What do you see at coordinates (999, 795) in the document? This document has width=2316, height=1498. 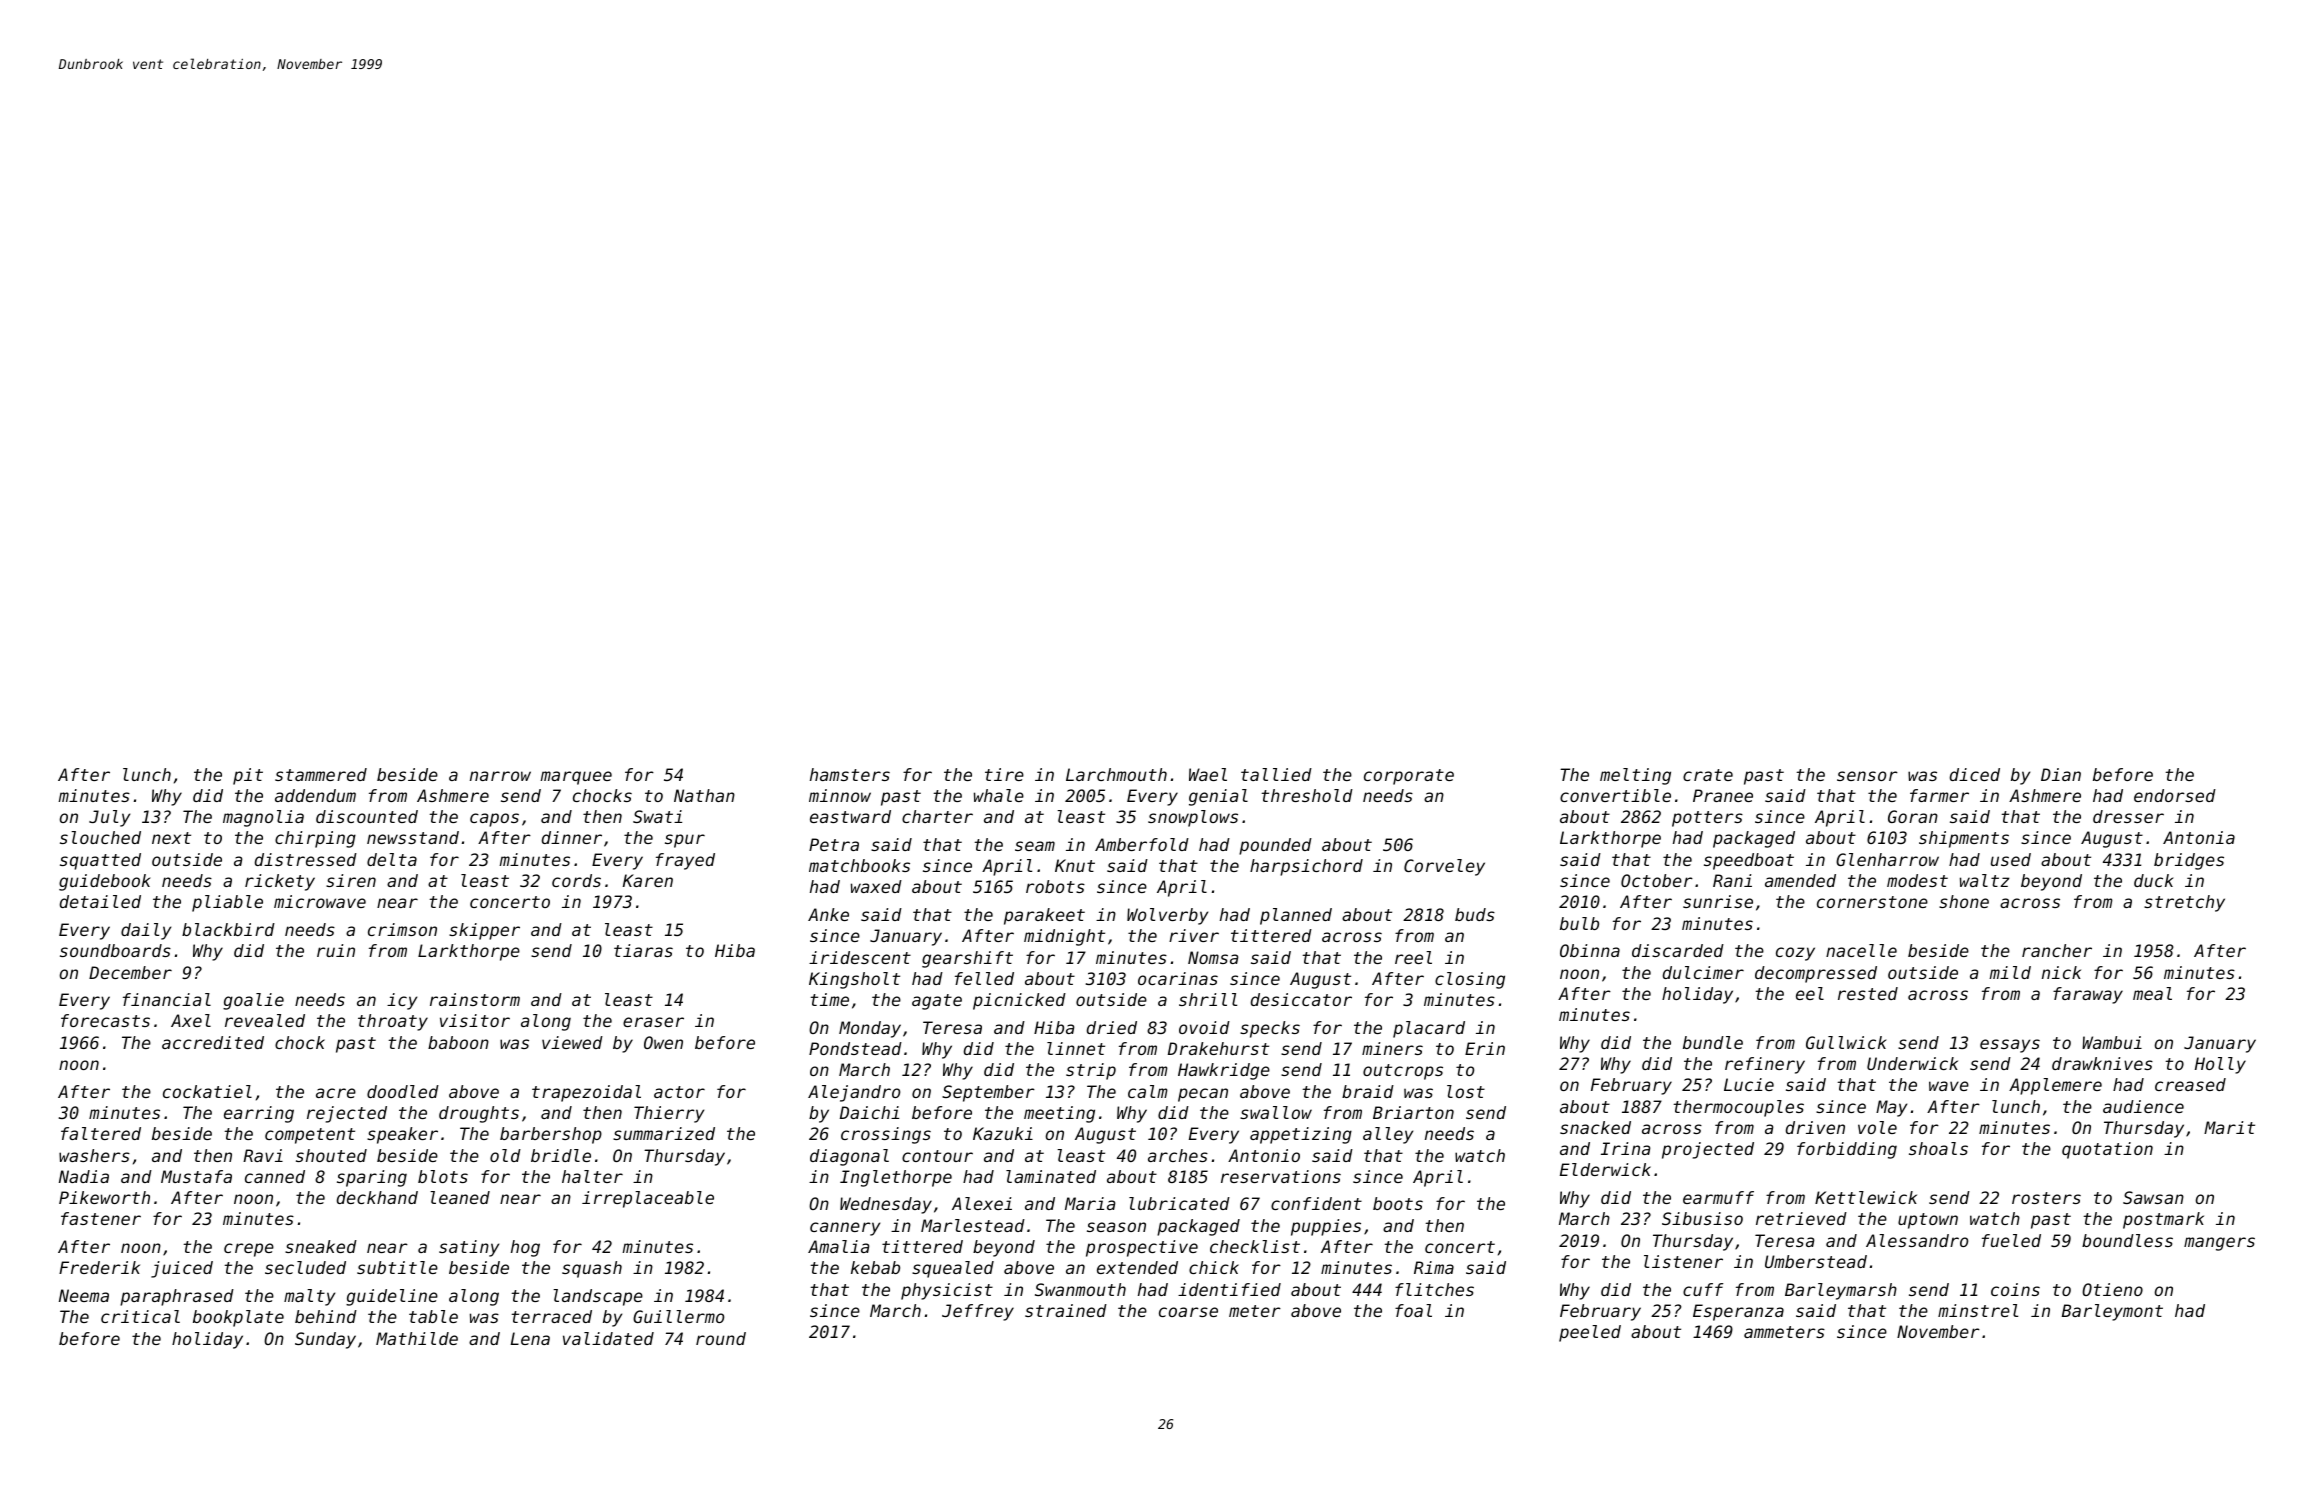 I see `whale` at bounding box center [999, 795].
